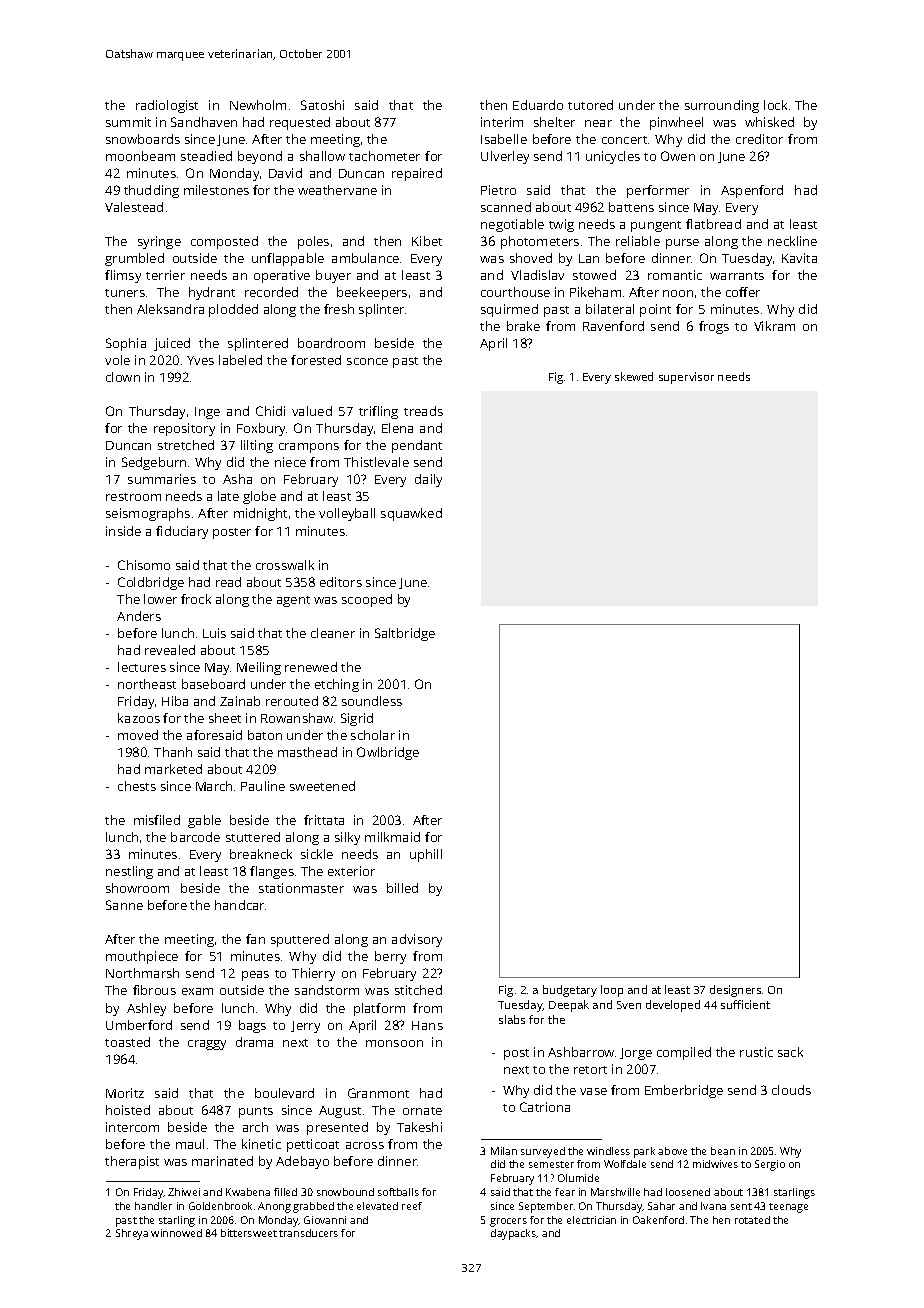 This page has height=1308, width=924. I want to click on Newholm, so click(258, 105).
